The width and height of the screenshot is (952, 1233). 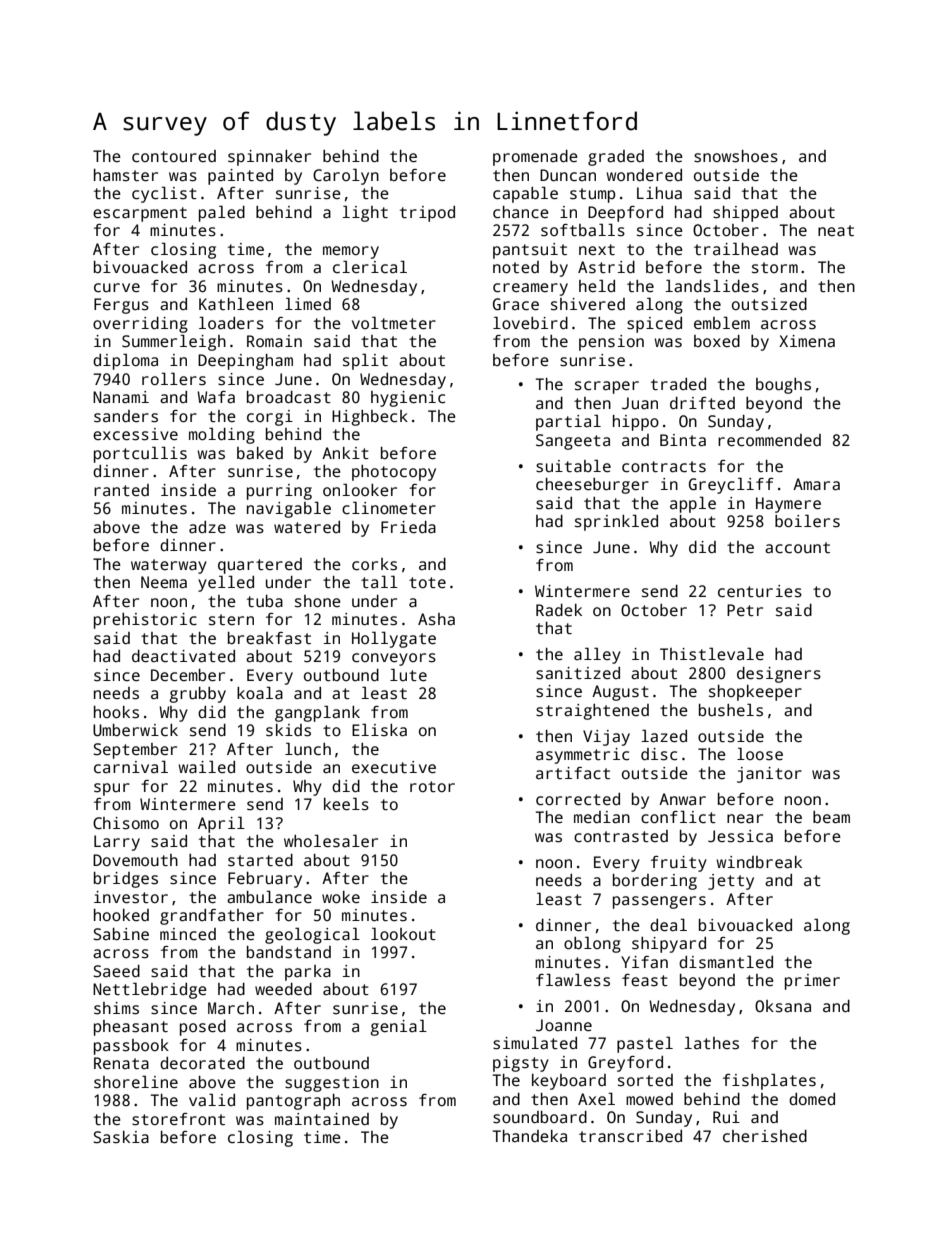 I want to click on purring, so click(x=279, y=492).
